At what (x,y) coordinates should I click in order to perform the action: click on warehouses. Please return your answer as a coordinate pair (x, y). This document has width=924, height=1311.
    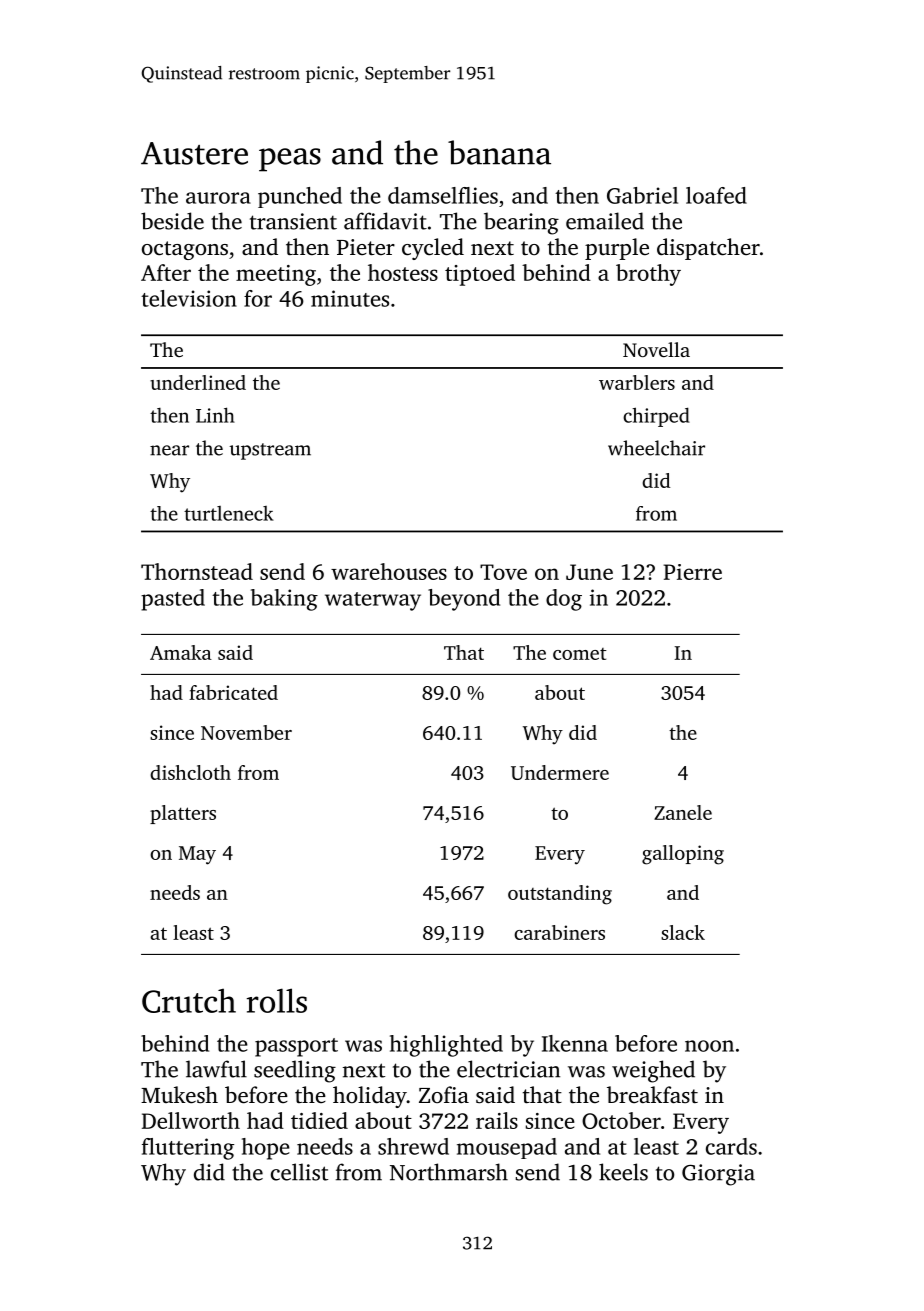
    Looking at the image, I should click on (389, 571).
